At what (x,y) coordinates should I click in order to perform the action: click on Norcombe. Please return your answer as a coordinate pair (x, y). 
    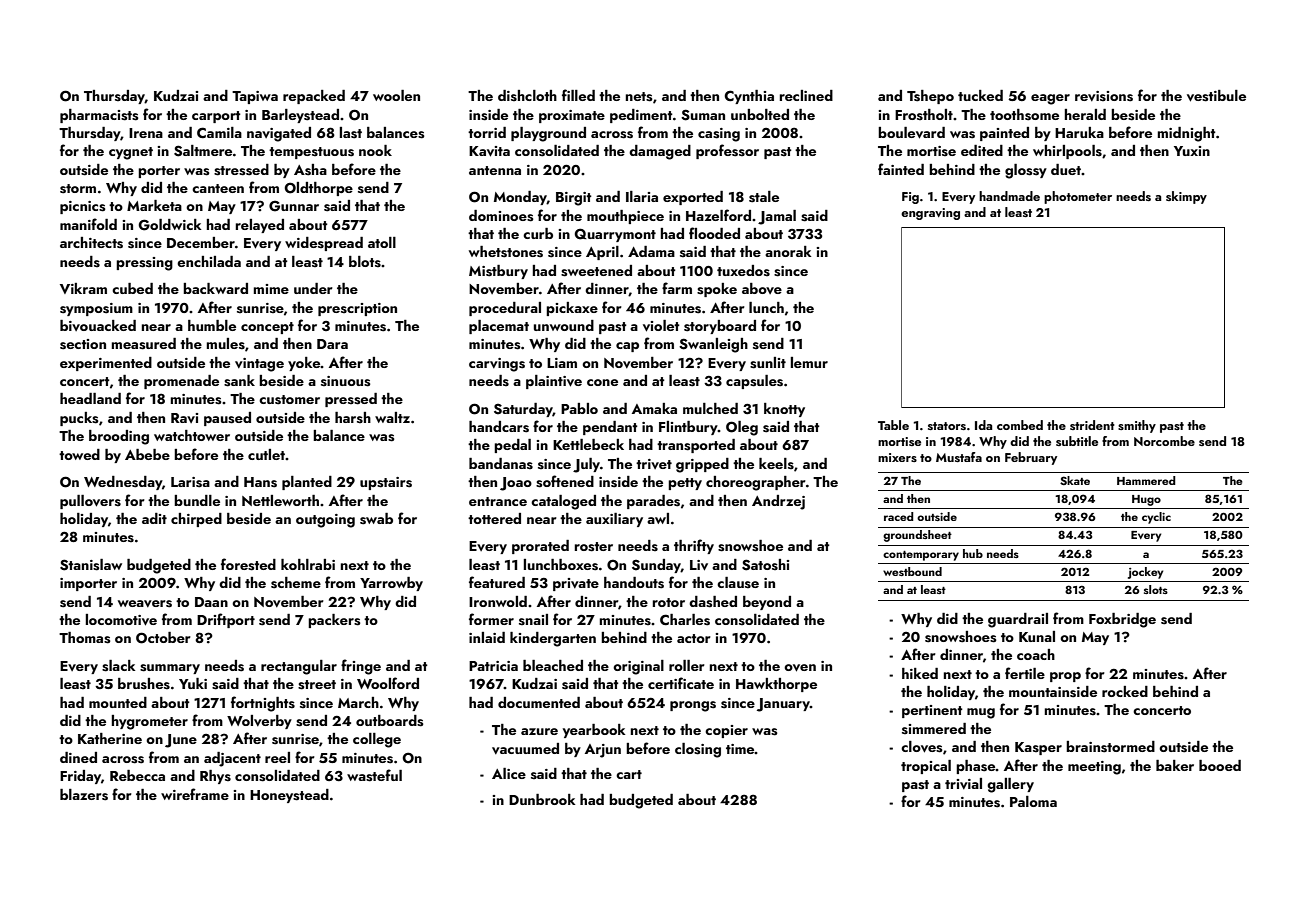
    Looking at the image, I should click on (1164, 441).
